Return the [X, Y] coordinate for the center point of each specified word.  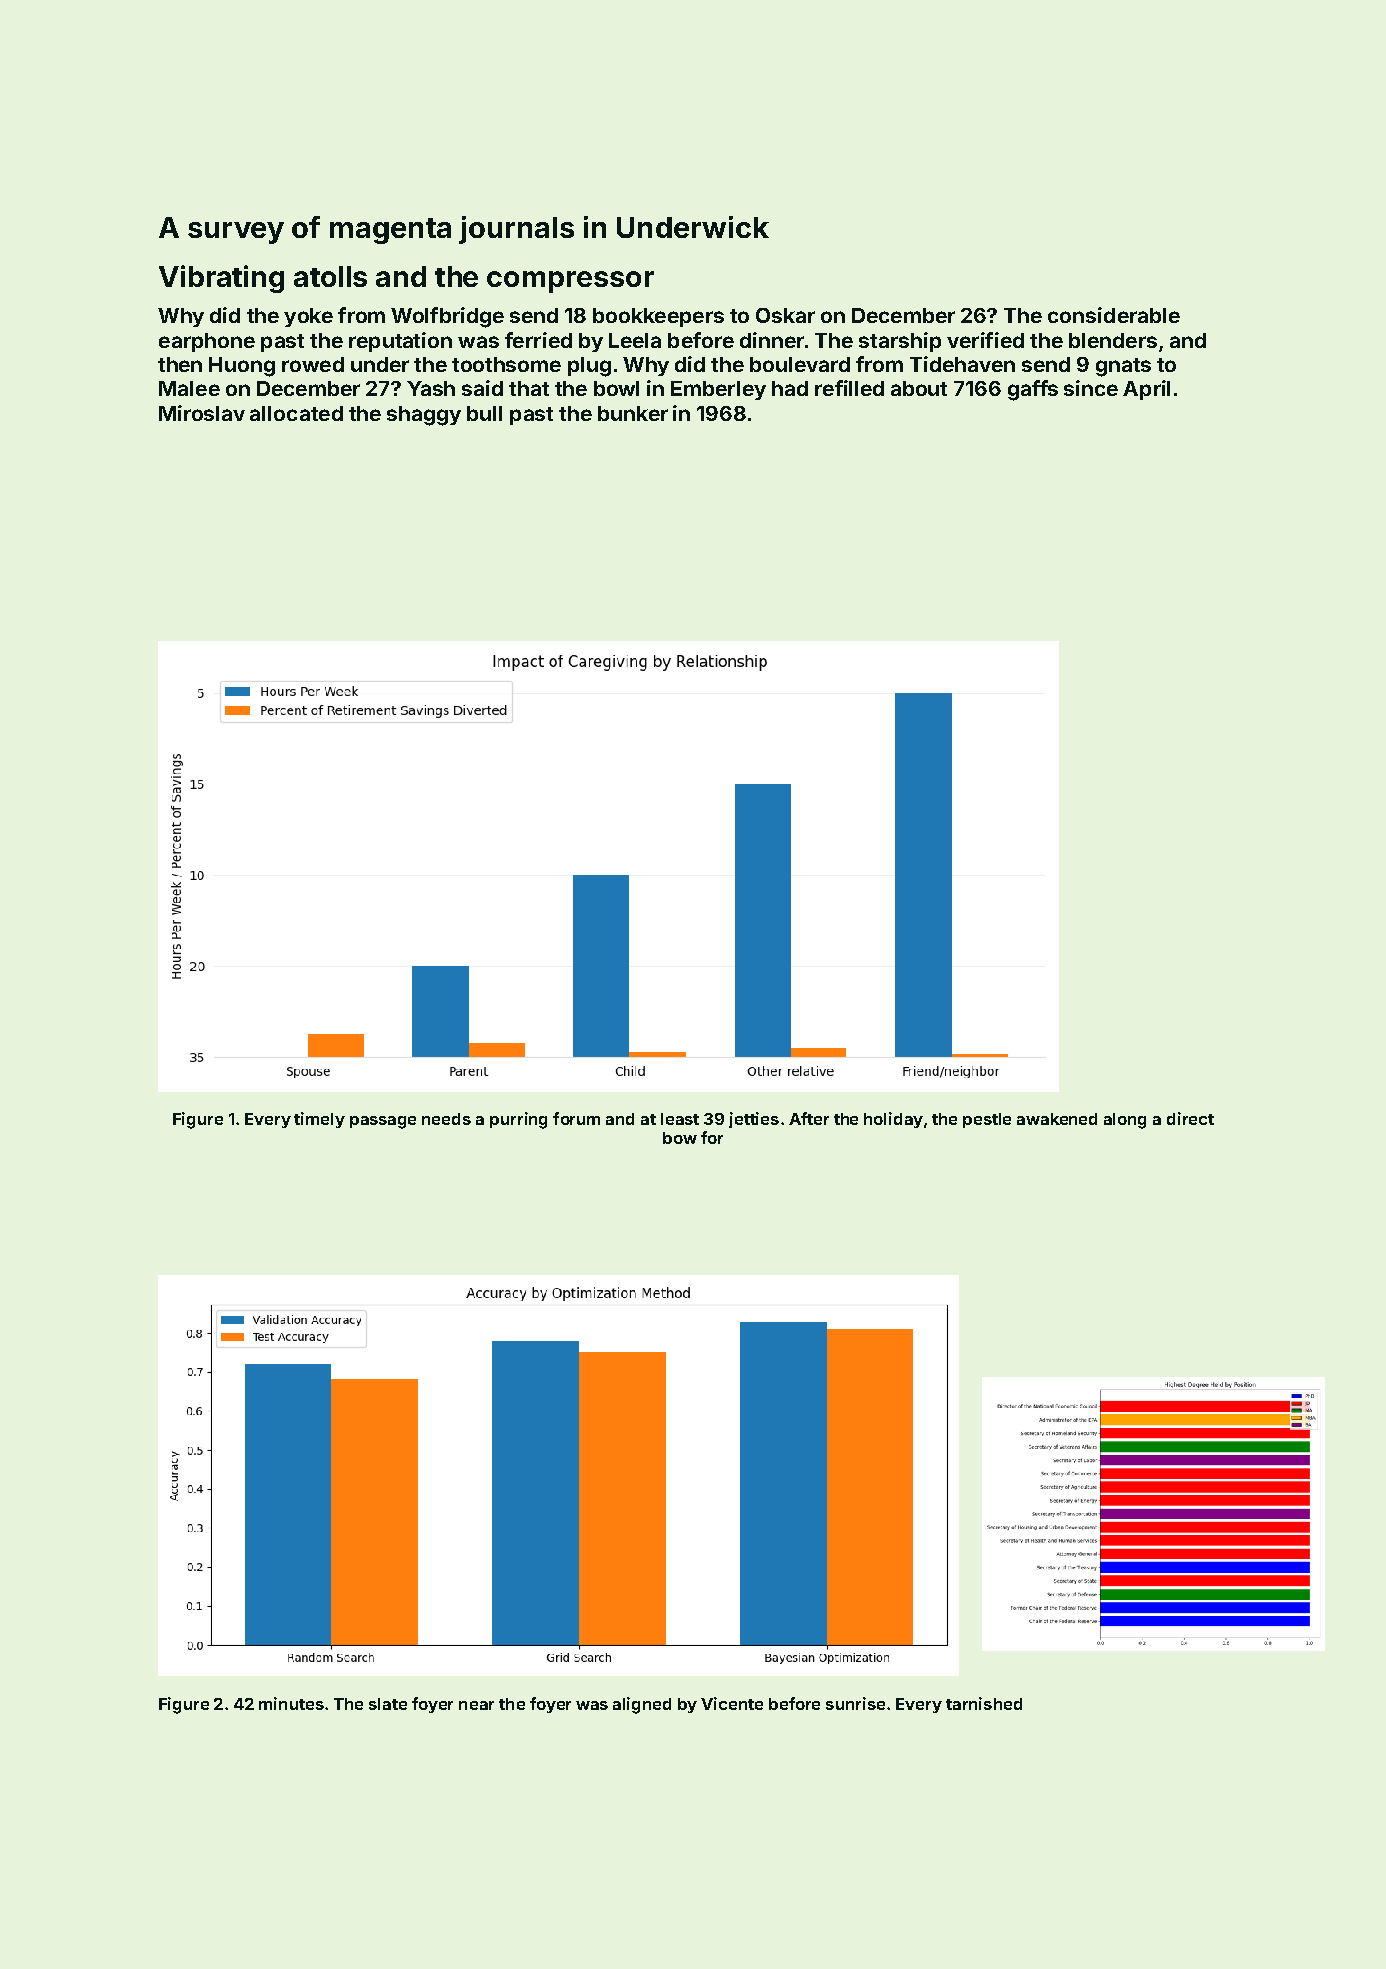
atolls [330, 276]
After [809, 1118]
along [1125, 1121]
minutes [291, 1703]
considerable [1114, 315]
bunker [633, 413]
